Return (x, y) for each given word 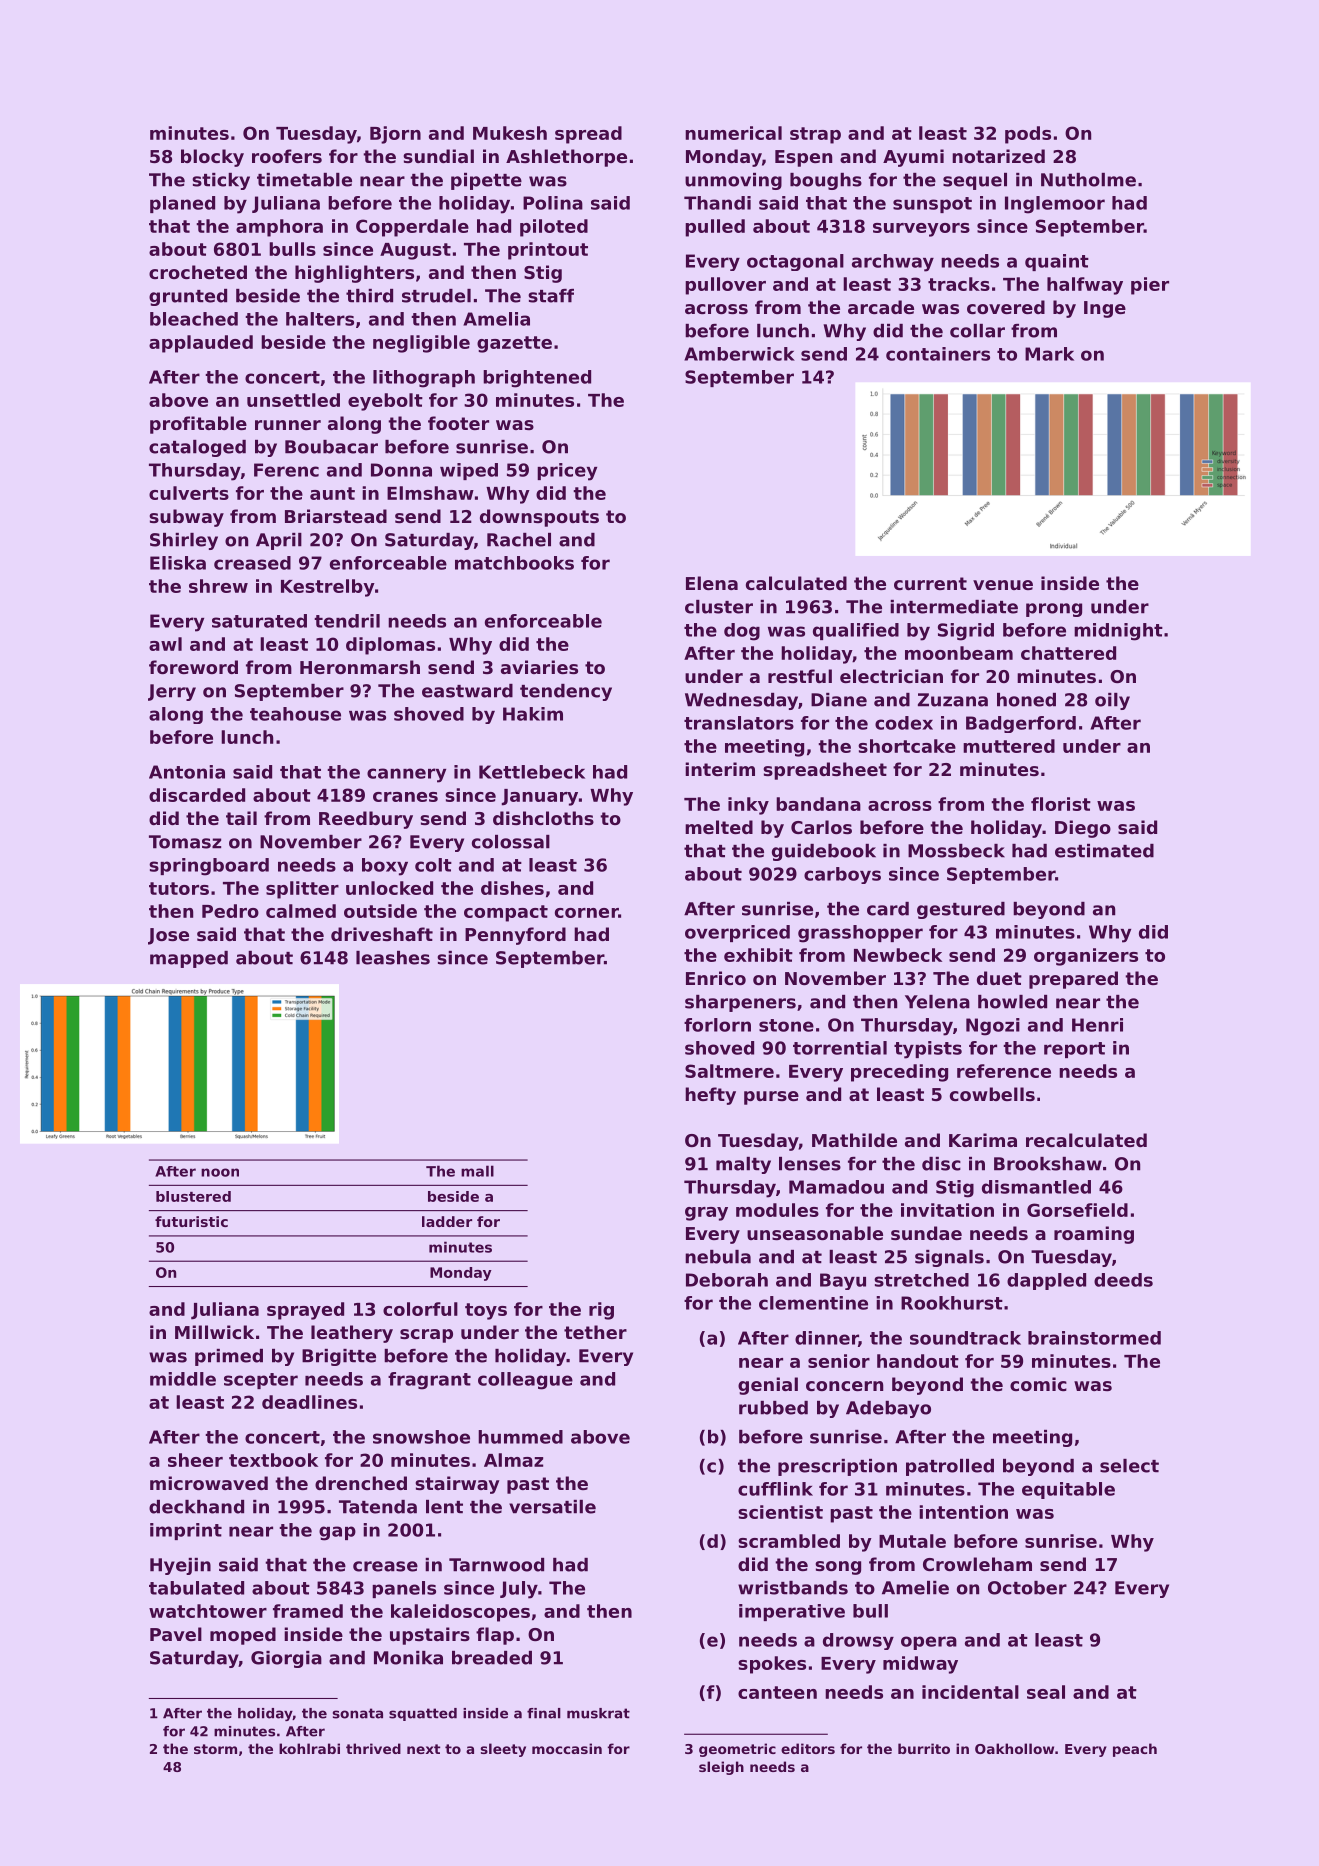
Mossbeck (956, 851)
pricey (567, 472)
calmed (301, 911)
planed (182, 204)
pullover (725, 286)
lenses (810, 1164)
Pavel (176, 1634)
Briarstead (336, 516)
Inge (1105, 309)
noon (220, 1172)
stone (786, 1025)
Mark (1049, 354)
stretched (921, 1280)
